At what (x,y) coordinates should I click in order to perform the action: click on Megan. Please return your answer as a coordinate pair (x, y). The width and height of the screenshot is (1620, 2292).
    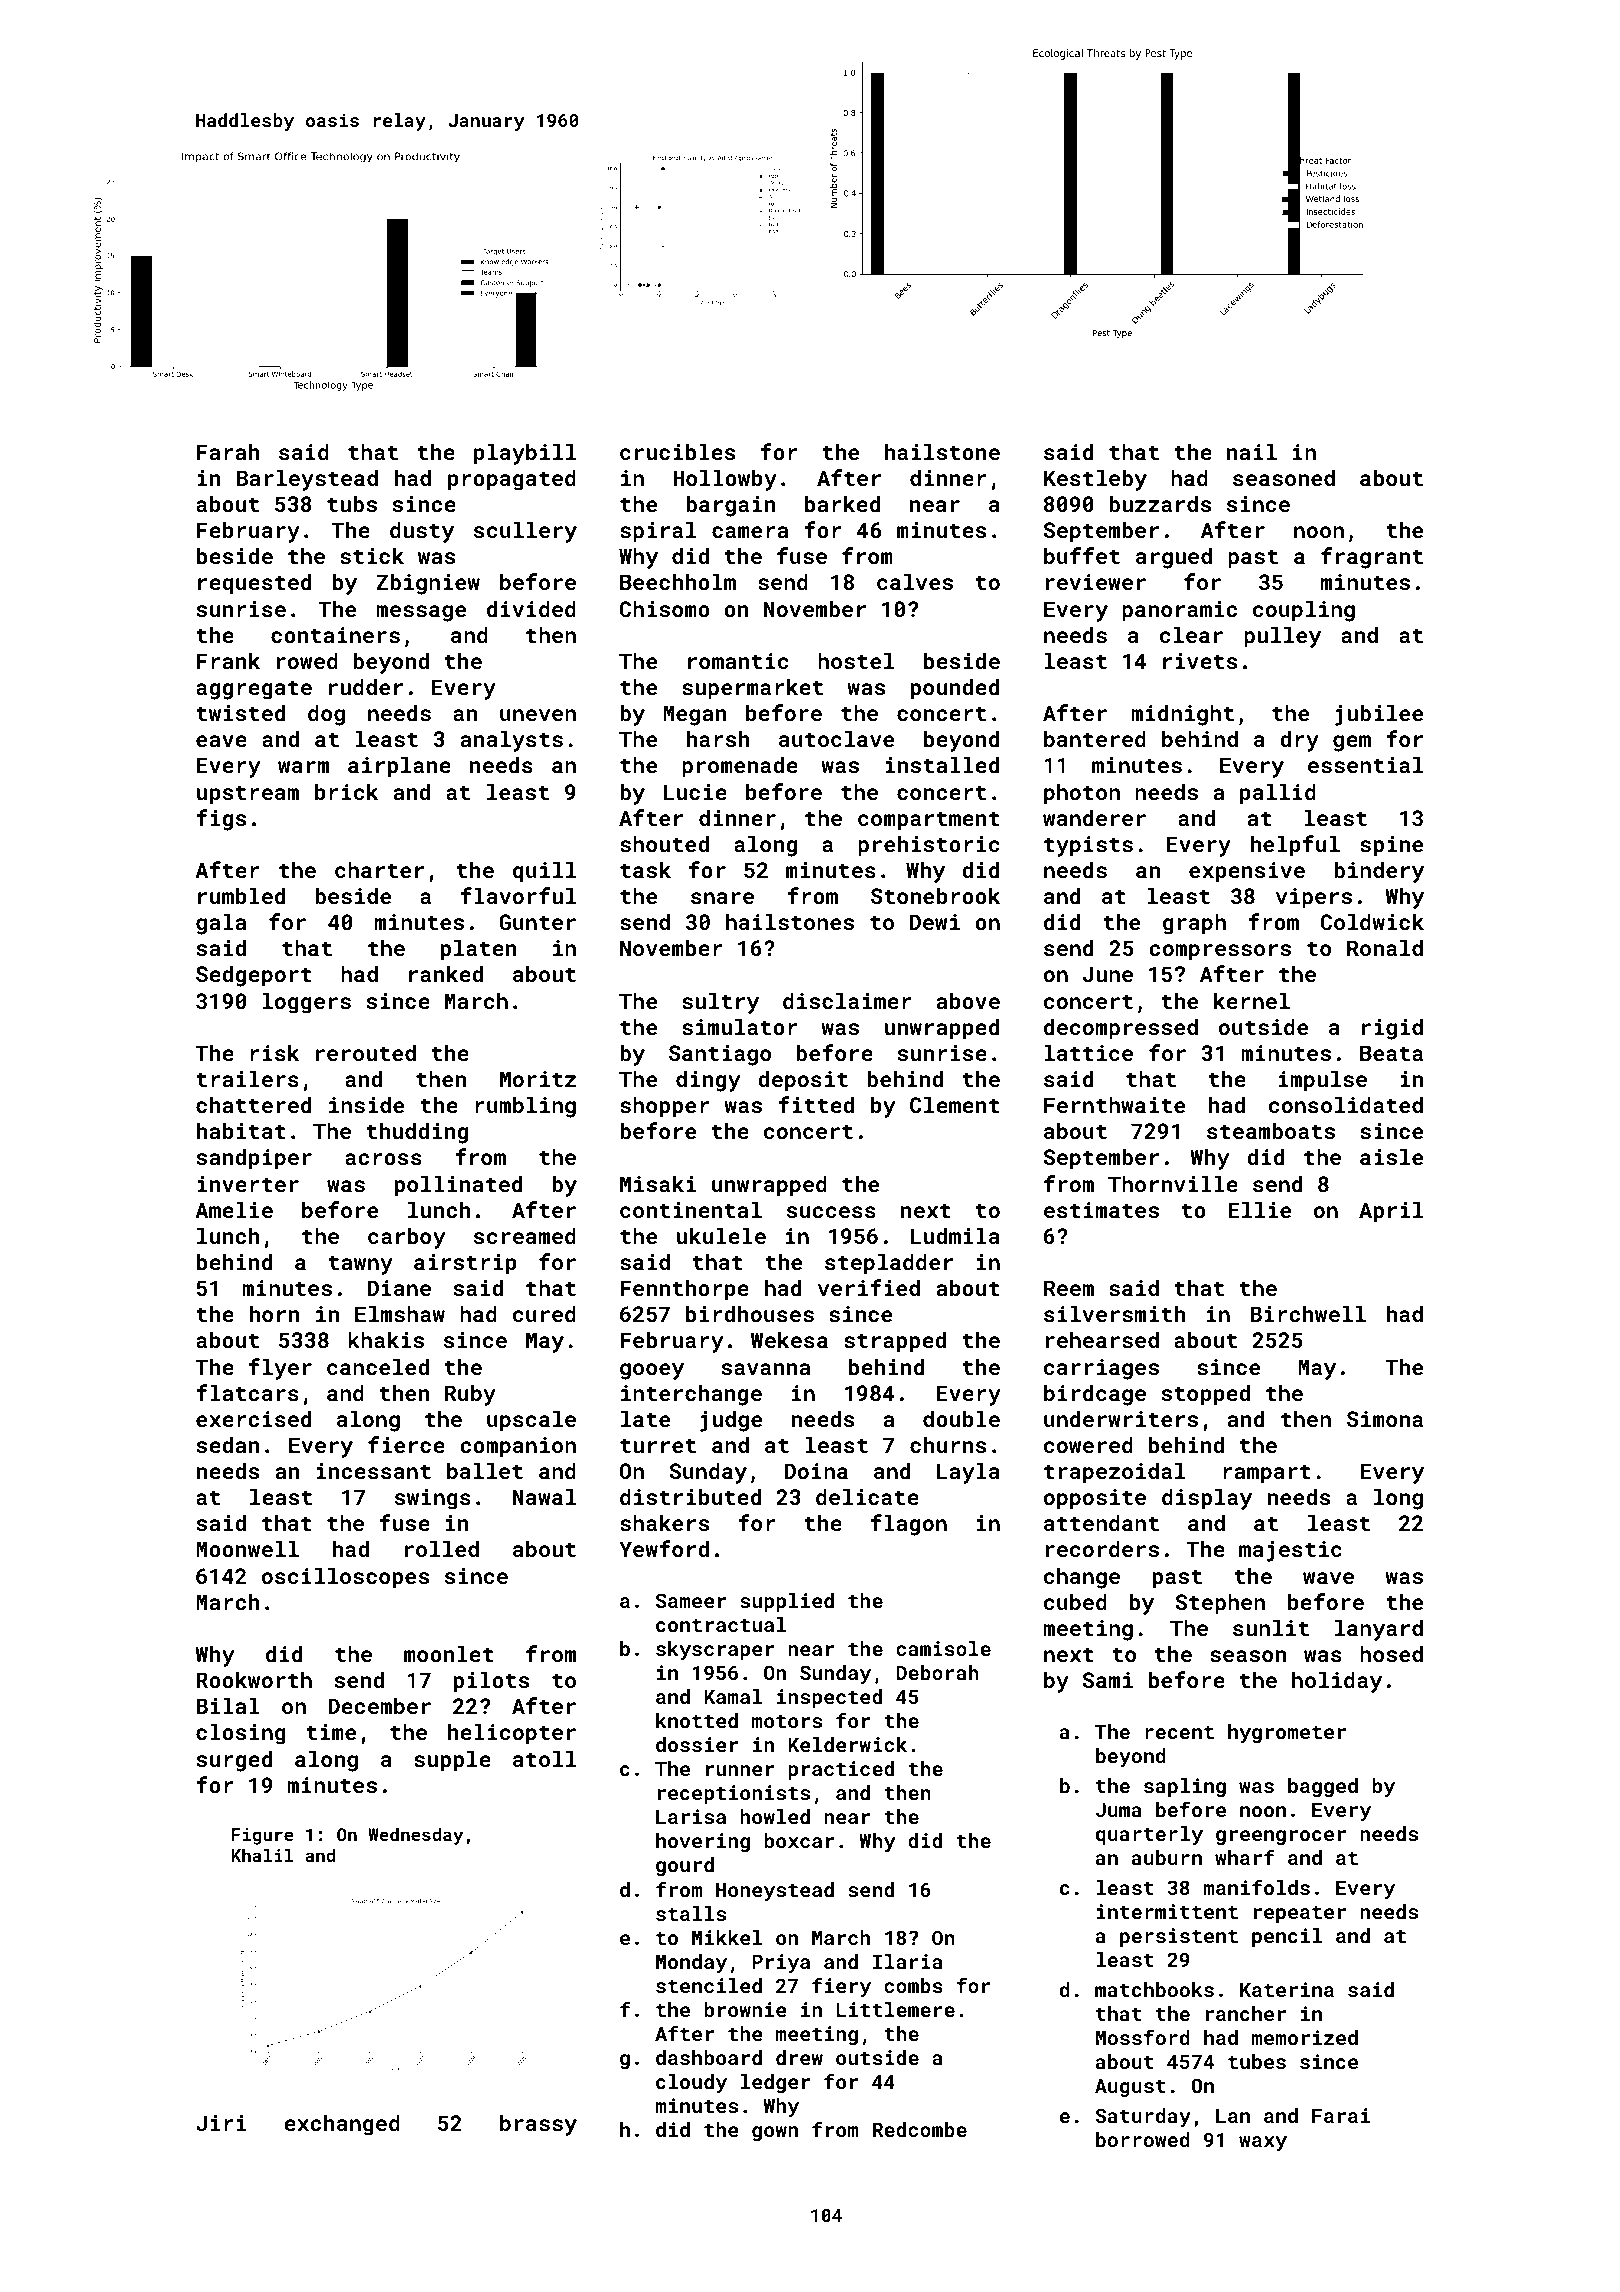
    Looking at the image, I should click on (695, 715).
